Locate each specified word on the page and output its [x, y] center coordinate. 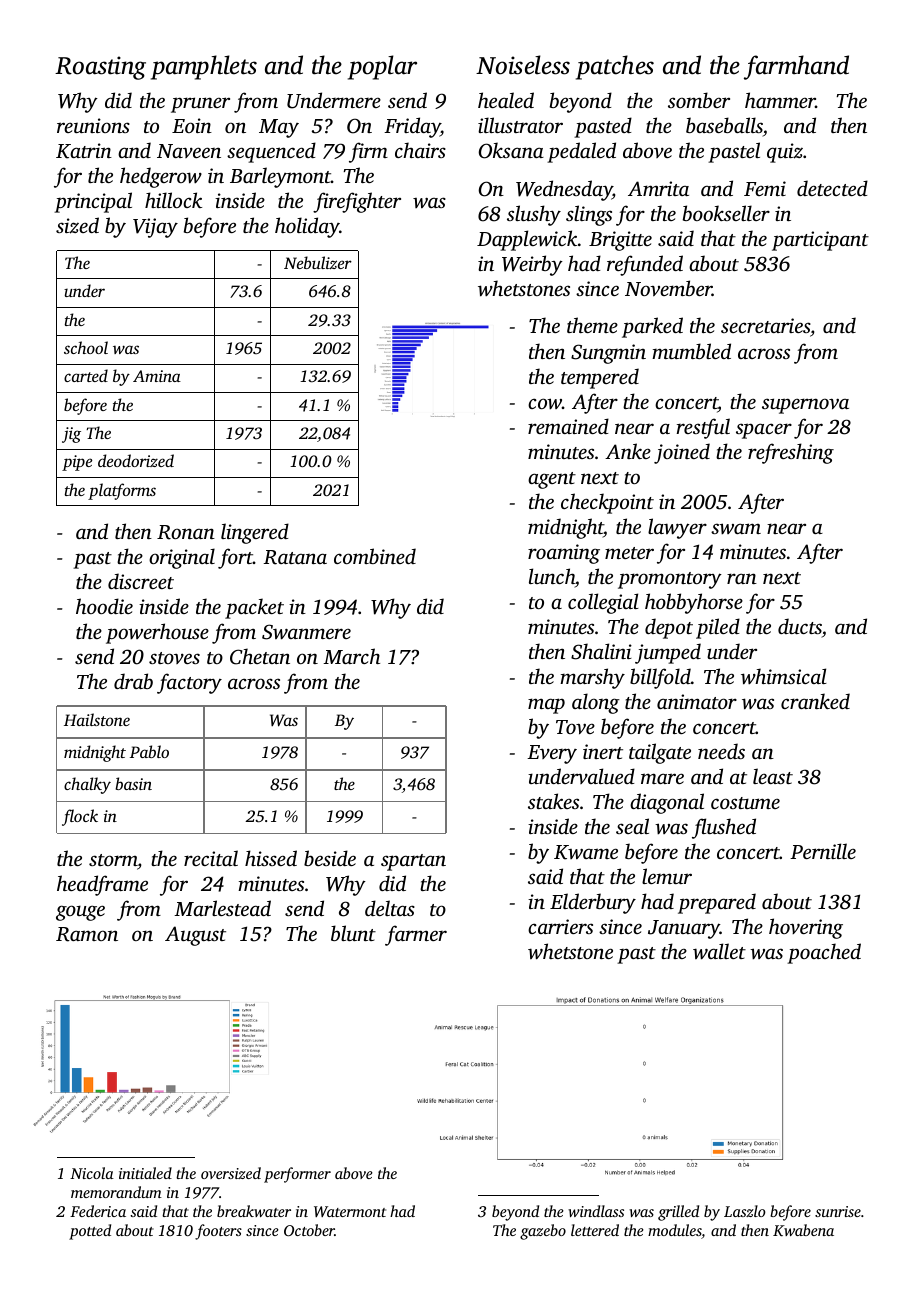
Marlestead [222, 908]
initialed [145, 1173]
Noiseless [523, 65]
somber [699, 100]
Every [552, 754]
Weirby [532, 265]
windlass [596, 1211]
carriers [560, 926]
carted [86, 375]
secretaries [765, 325]
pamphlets [204, 67]
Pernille [823, 851]
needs [721, 751]
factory [189, 683]
